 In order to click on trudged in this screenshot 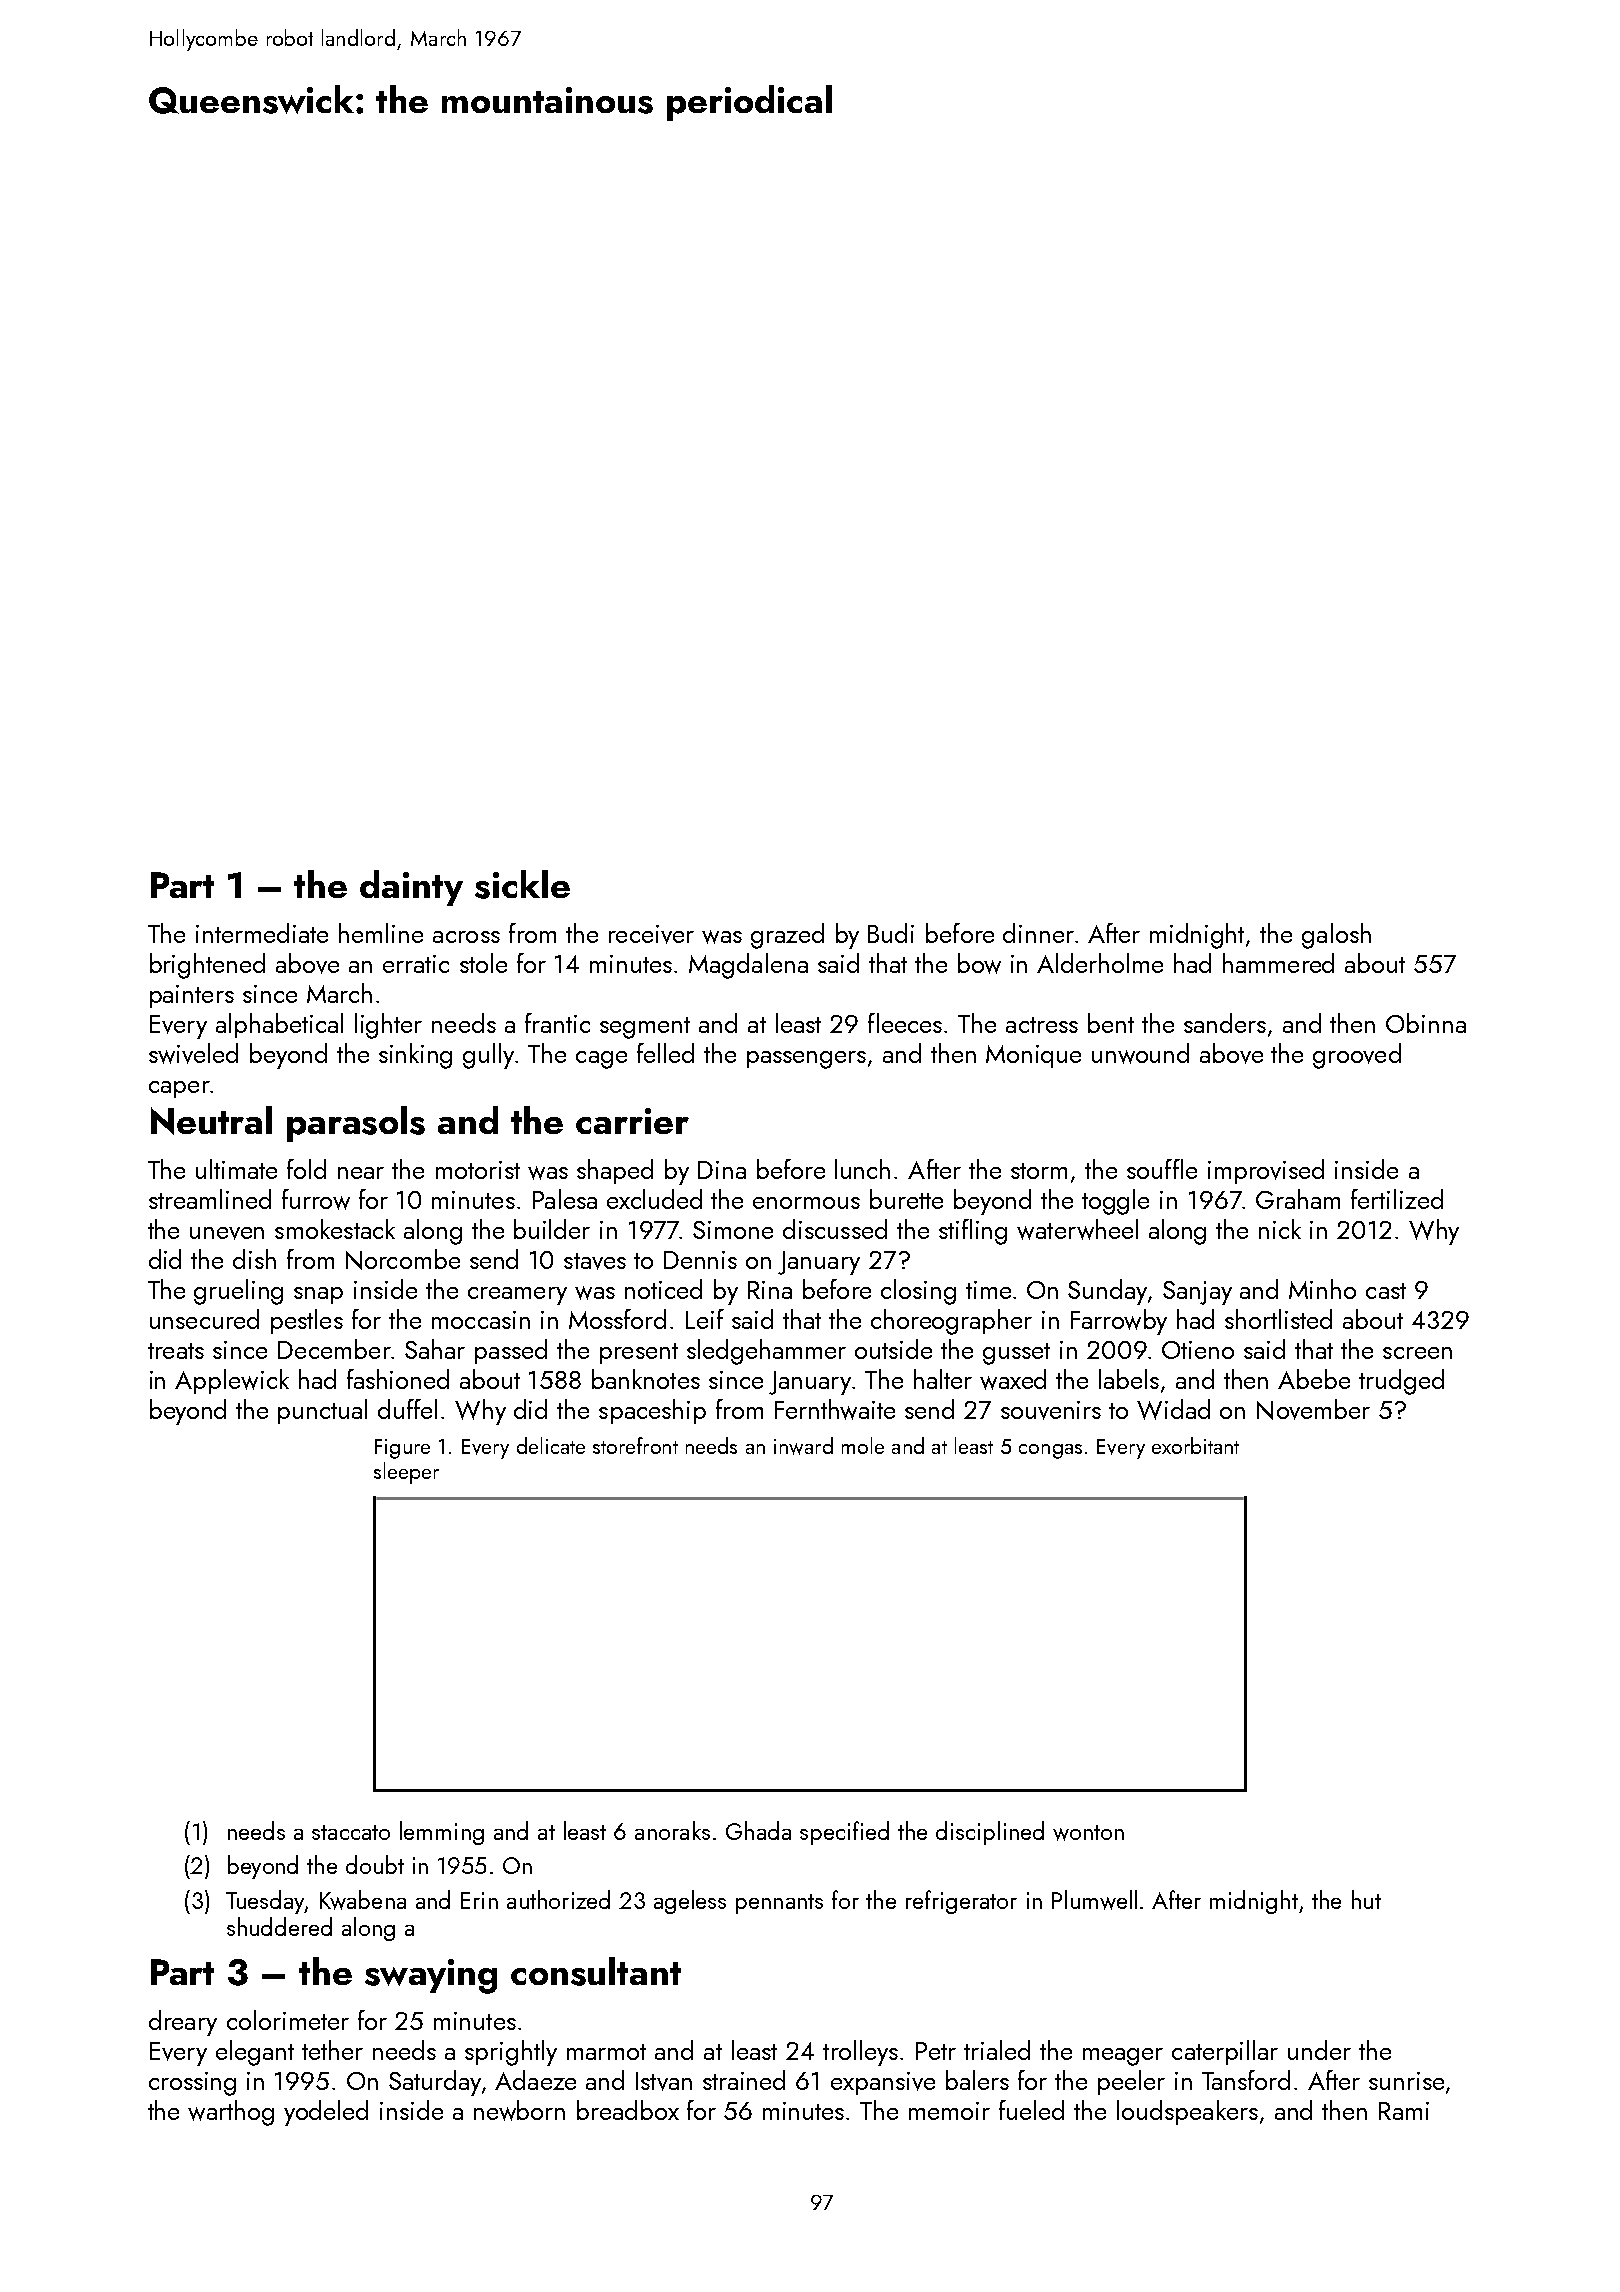, I will do `click(1401, 1382)`.
